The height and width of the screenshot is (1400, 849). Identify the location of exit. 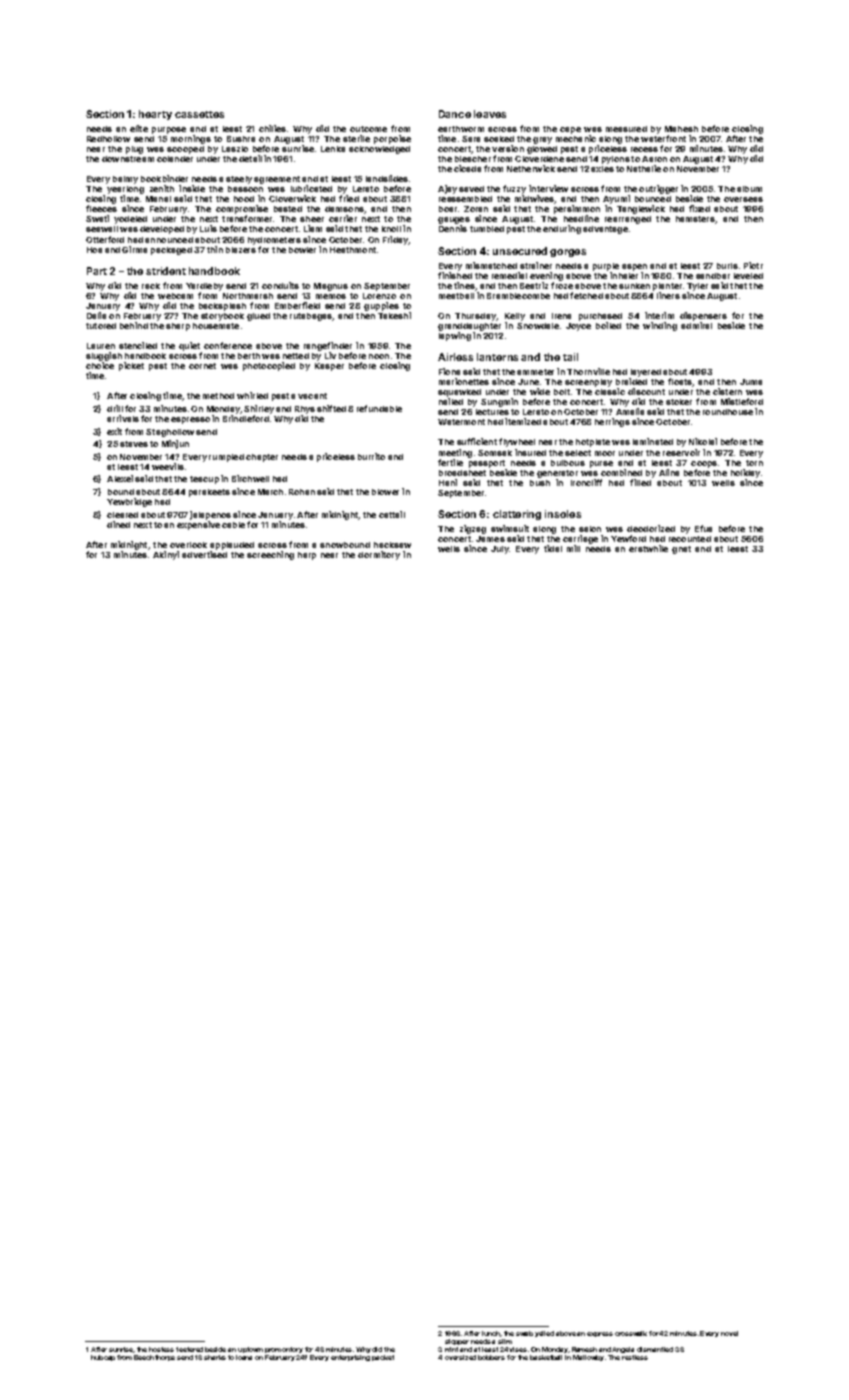
(114, 431).
